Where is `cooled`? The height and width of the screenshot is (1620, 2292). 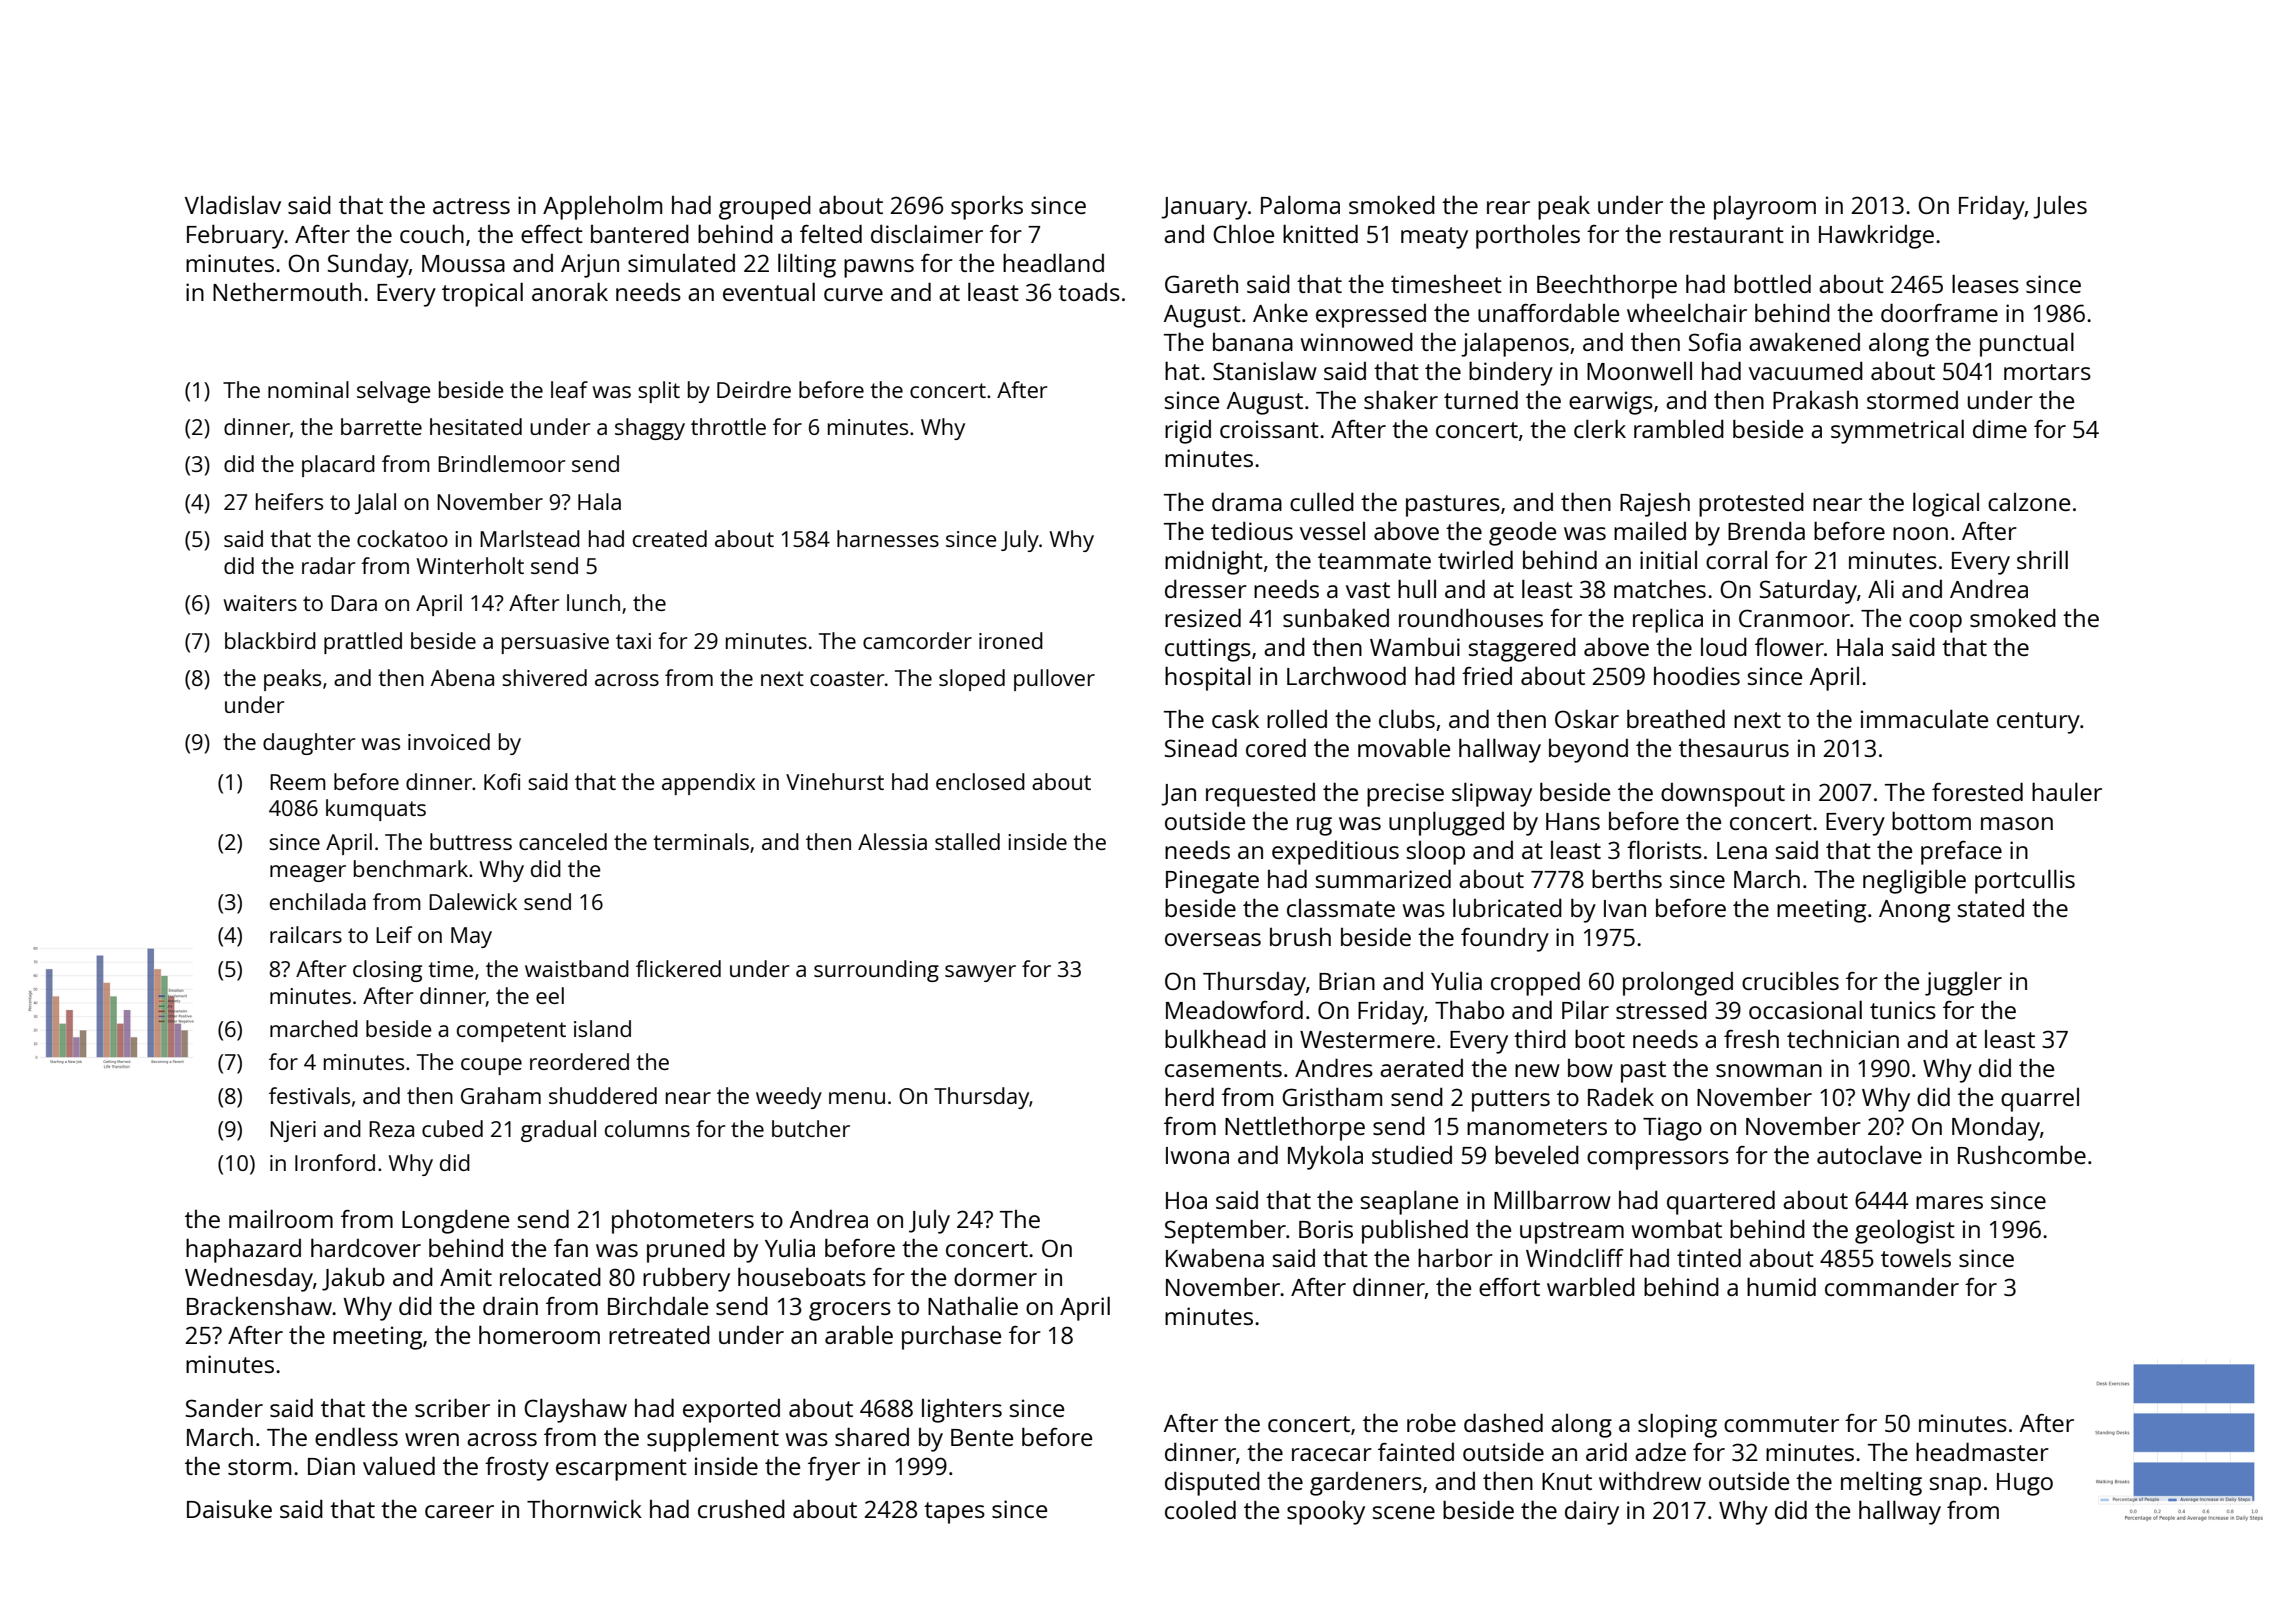
cooled is located at coordinates (1200, 1509).
